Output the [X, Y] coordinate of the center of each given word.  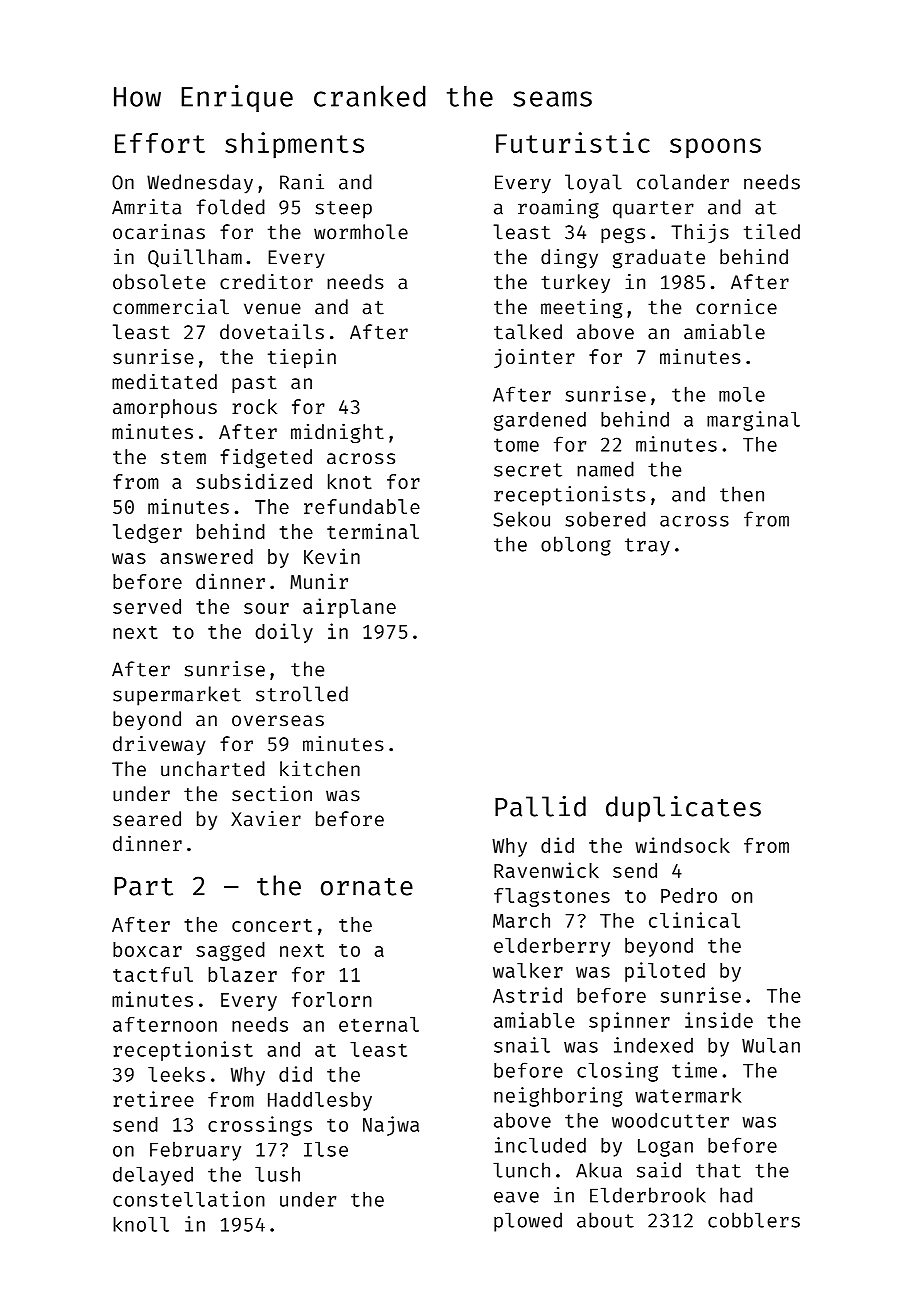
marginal [753, 421]
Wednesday [200, 184]
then [742, 494]
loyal [593, 184]
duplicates [683, 809]
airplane [349, 608]
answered [206, 556]
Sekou [521, 519]
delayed [153, 1176]
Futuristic [573, 142]
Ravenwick [546, 870]
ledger [147, 533]
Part [143, 886]
